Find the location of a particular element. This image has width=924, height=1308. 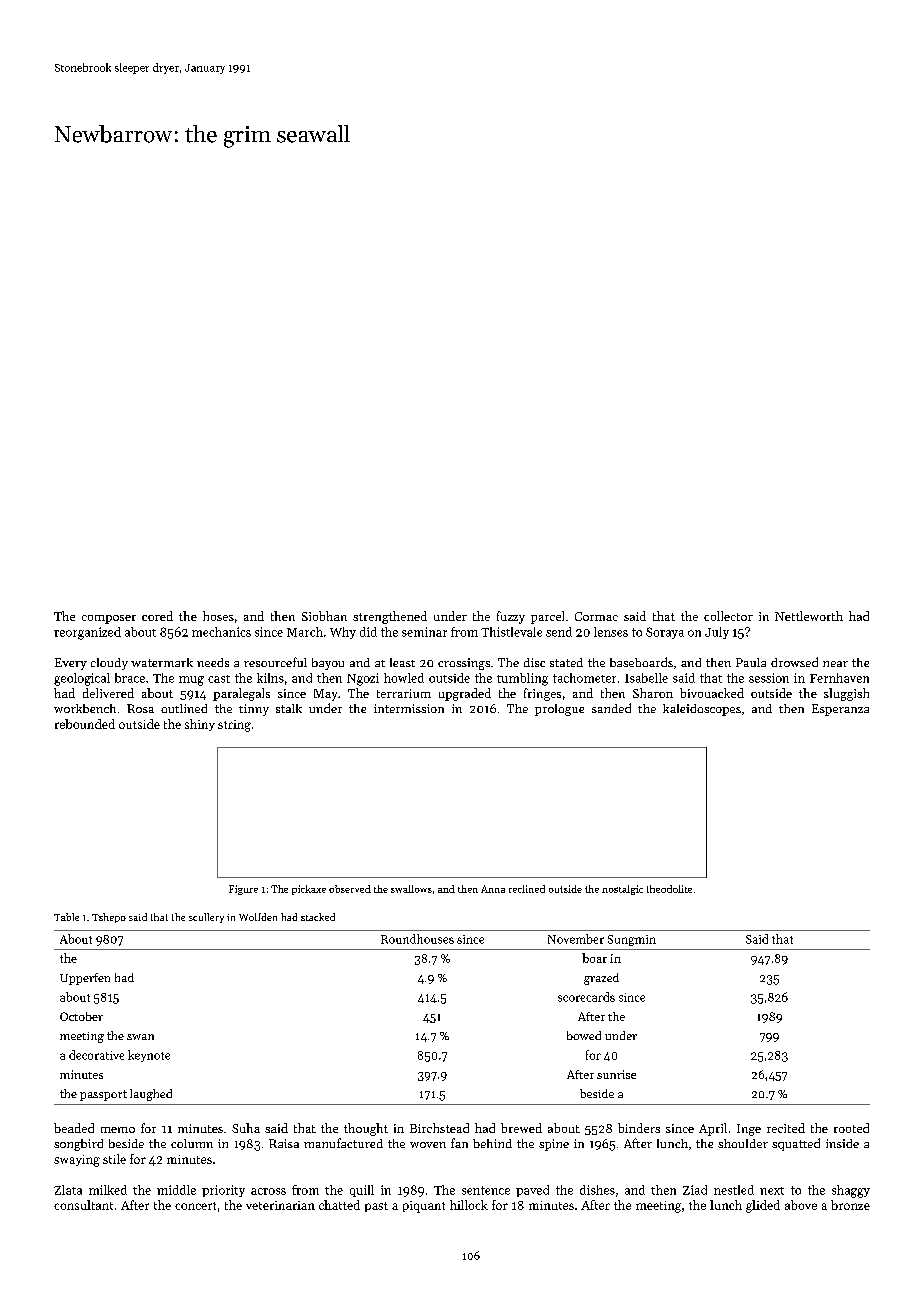

theodolite is located at coordinates (669, 889).
